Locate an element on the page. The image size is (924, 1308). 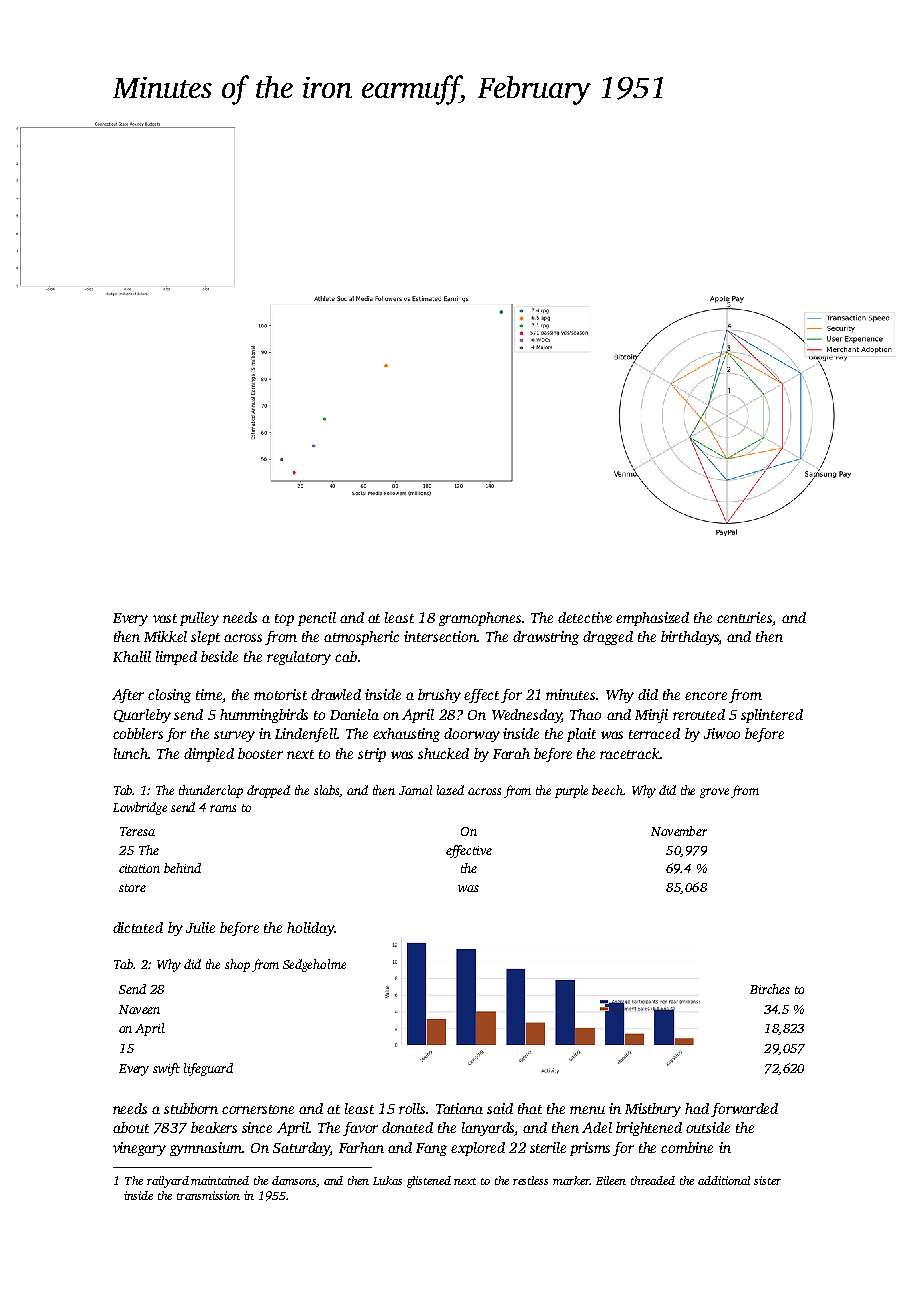
splintered is located at coordinates (772, 716).
